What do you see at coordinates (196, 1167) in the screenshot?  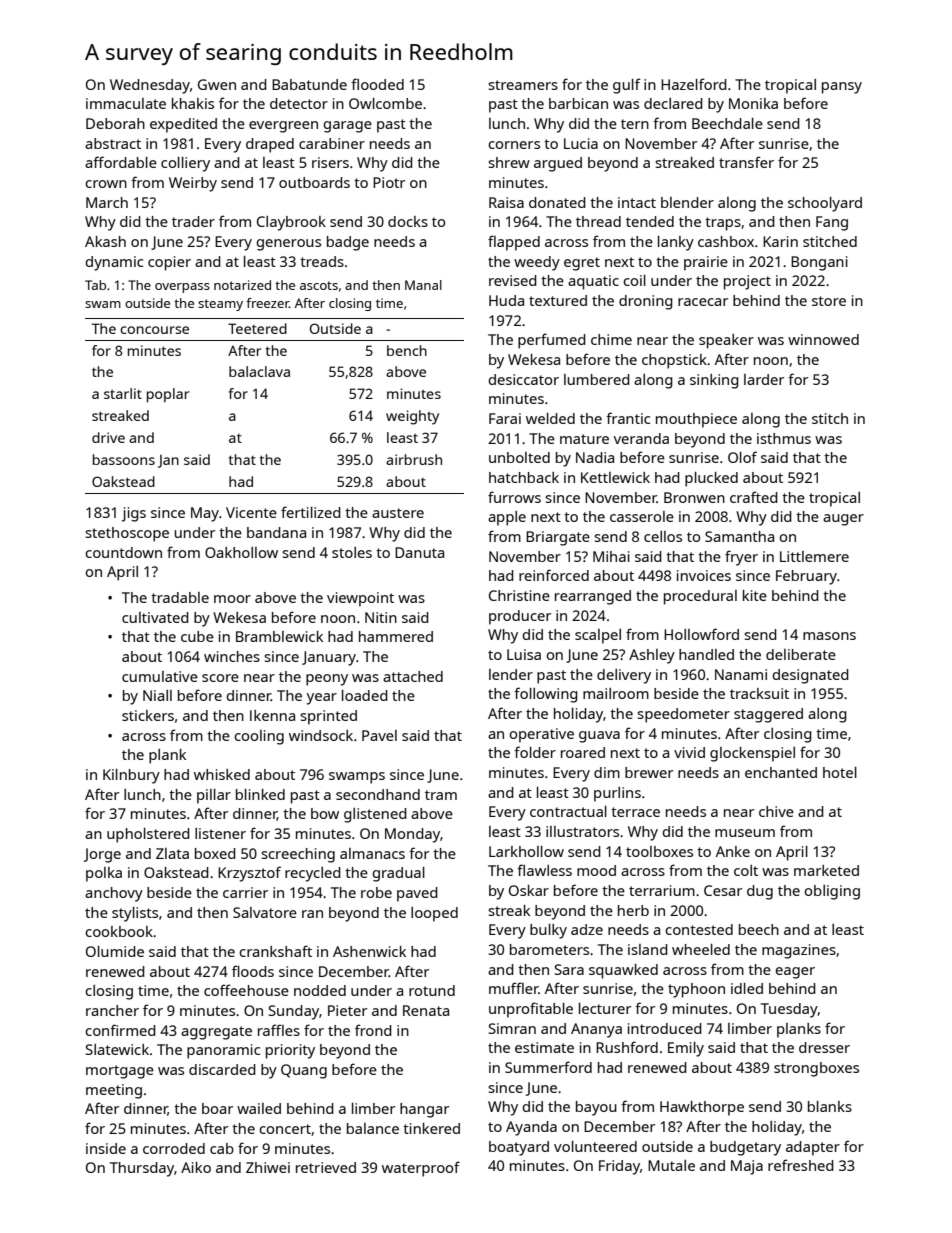 I see `Aiko` at bounding box center [196, 1167].
